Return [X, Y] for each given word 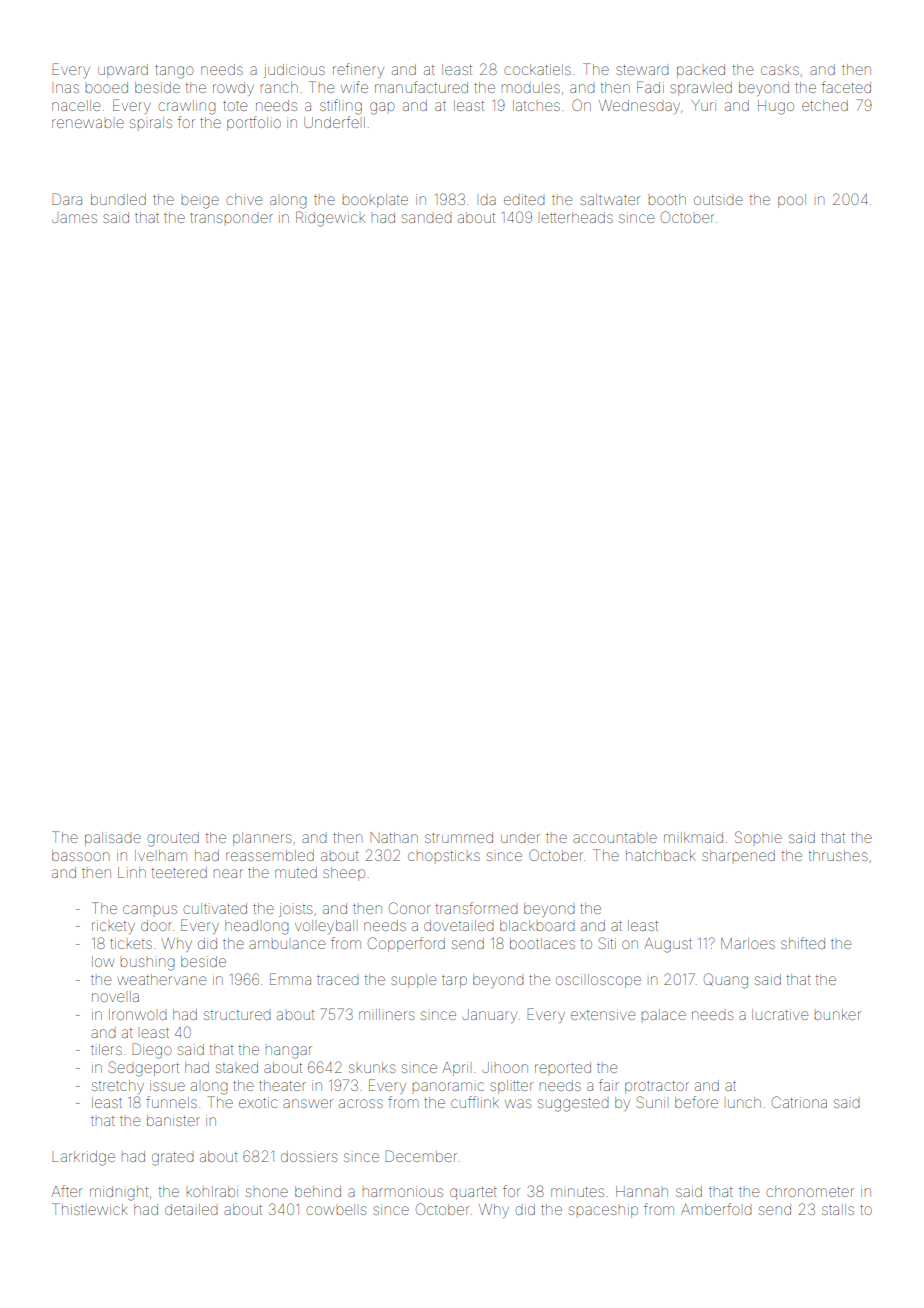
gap [382, 108]
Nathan [394, 837]
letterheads [577, 217]
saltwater [610, 199]
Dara [67, 199]
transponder [231, 218]
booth [667, 199]
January [489, 1016]
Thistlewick [90, 1209]
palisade [113, 839]
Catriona [799, 1102]
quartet [473, 1193]
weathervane [161, 979]
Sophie [758, 837]
